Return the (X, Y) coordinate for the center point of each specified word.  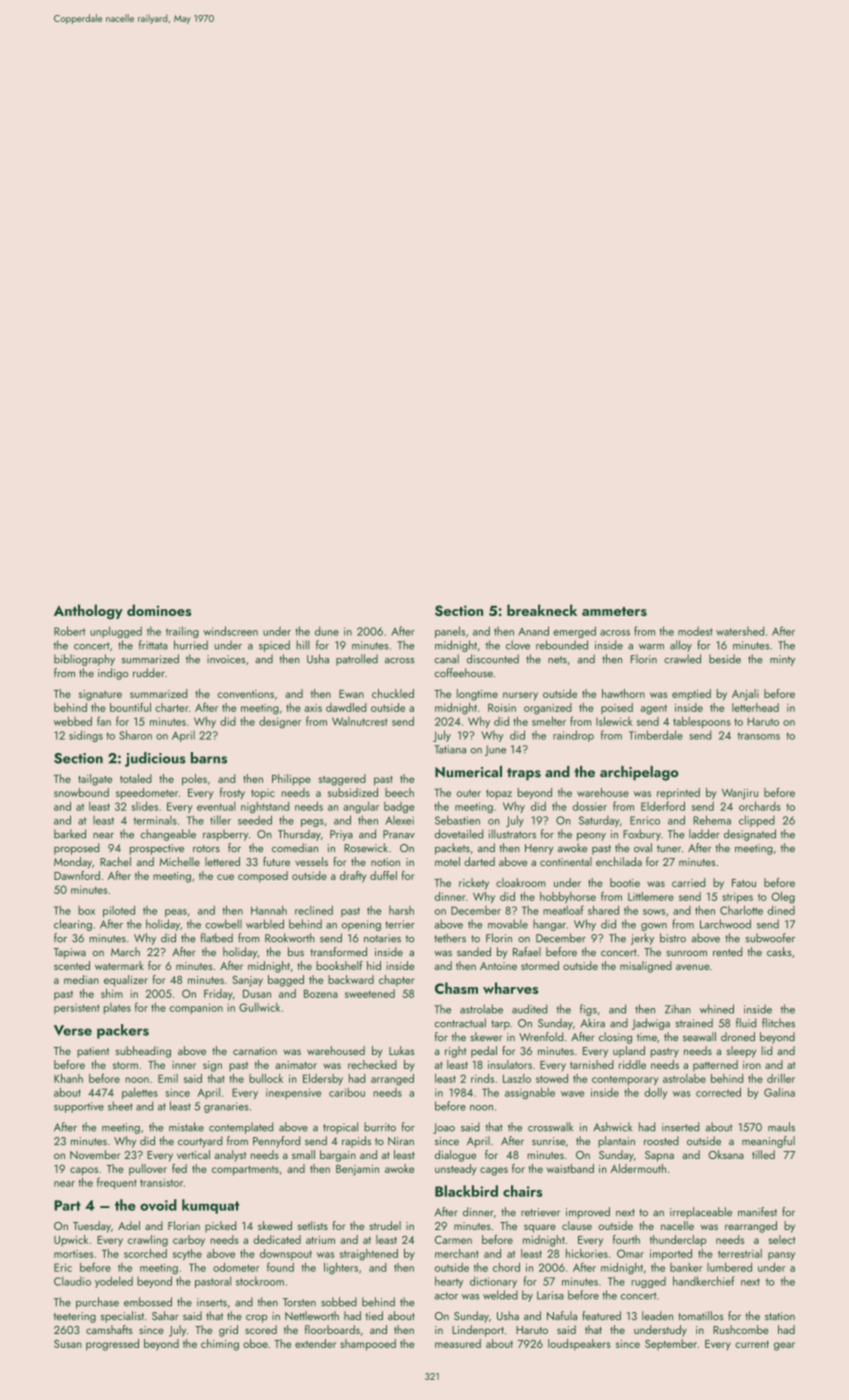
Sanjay (247, 981)
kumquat (211, 1206)
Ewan (351, 694)
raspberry (225, 835)
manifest (757, 1211)
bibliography (84, 660)
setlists (313, 1225)
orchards (760, 806)
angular (361, 807)
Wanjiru (740, 794)
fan (104, 721)
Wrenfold (541, 1036)
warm (651, 647)
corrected (718, 1092)
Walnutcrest (360, 721)
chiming (220, 1345)
